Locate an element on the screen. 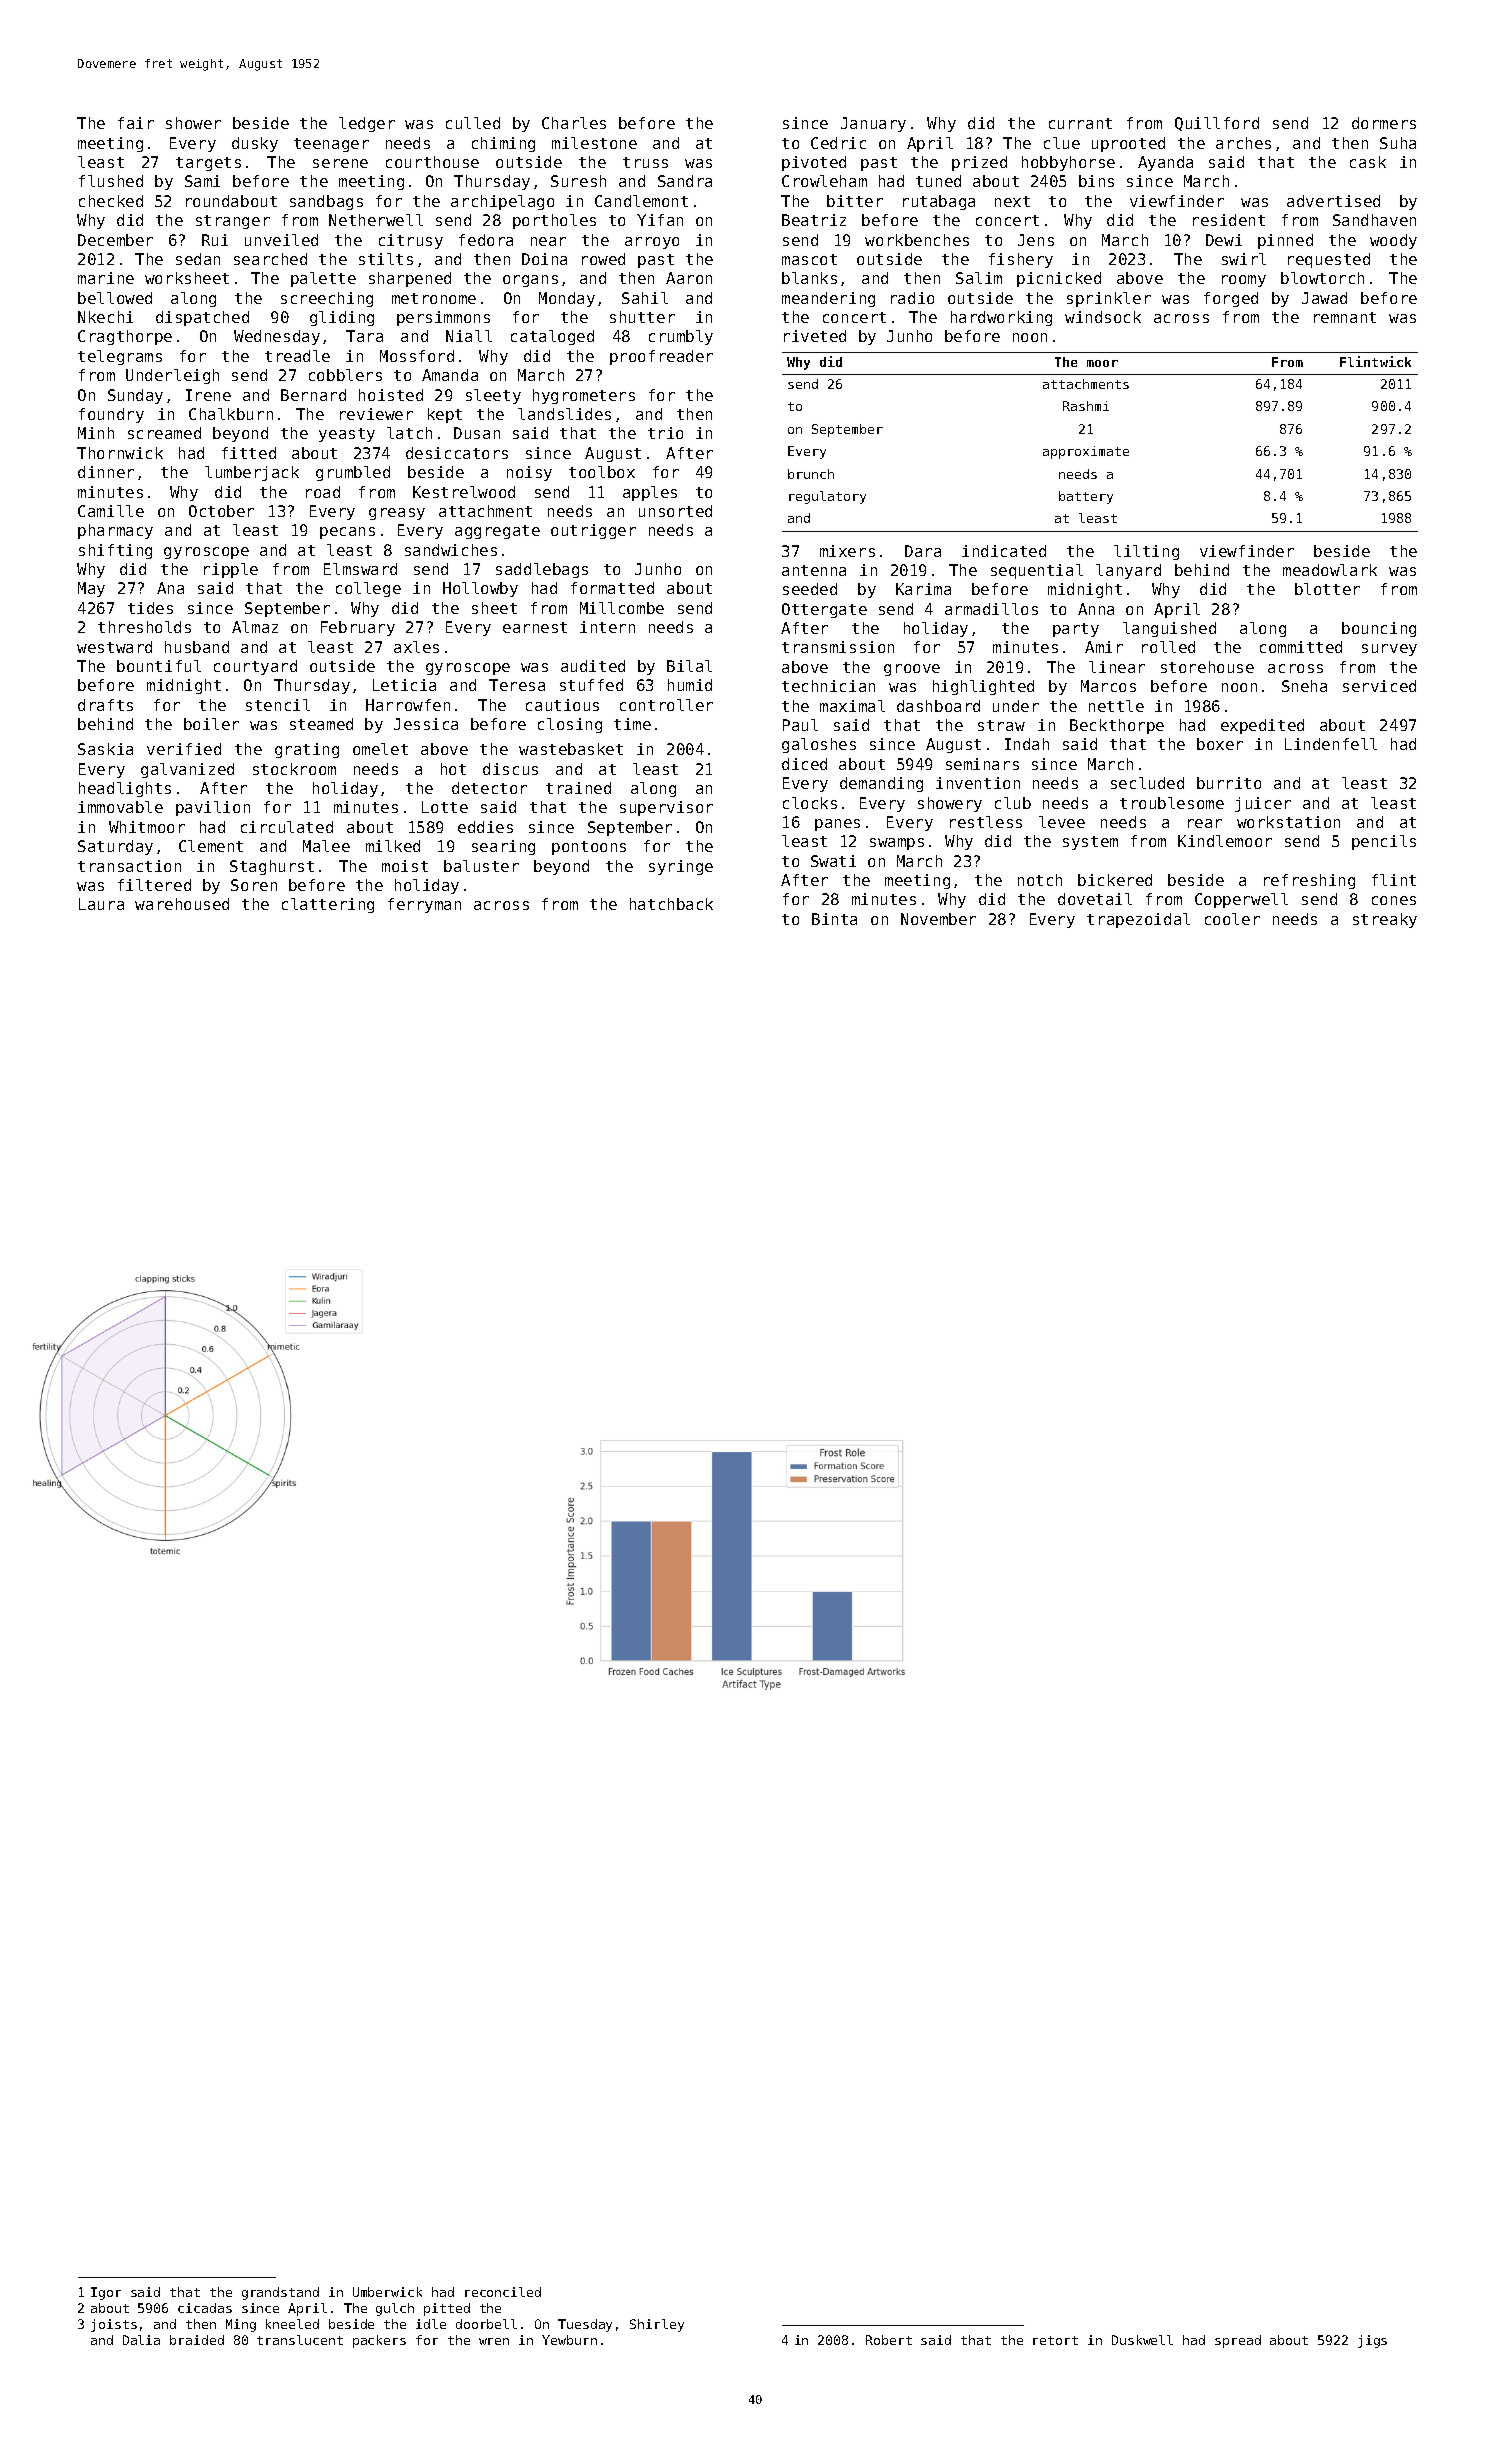  spread is located at coordinates (1238, 2341).
